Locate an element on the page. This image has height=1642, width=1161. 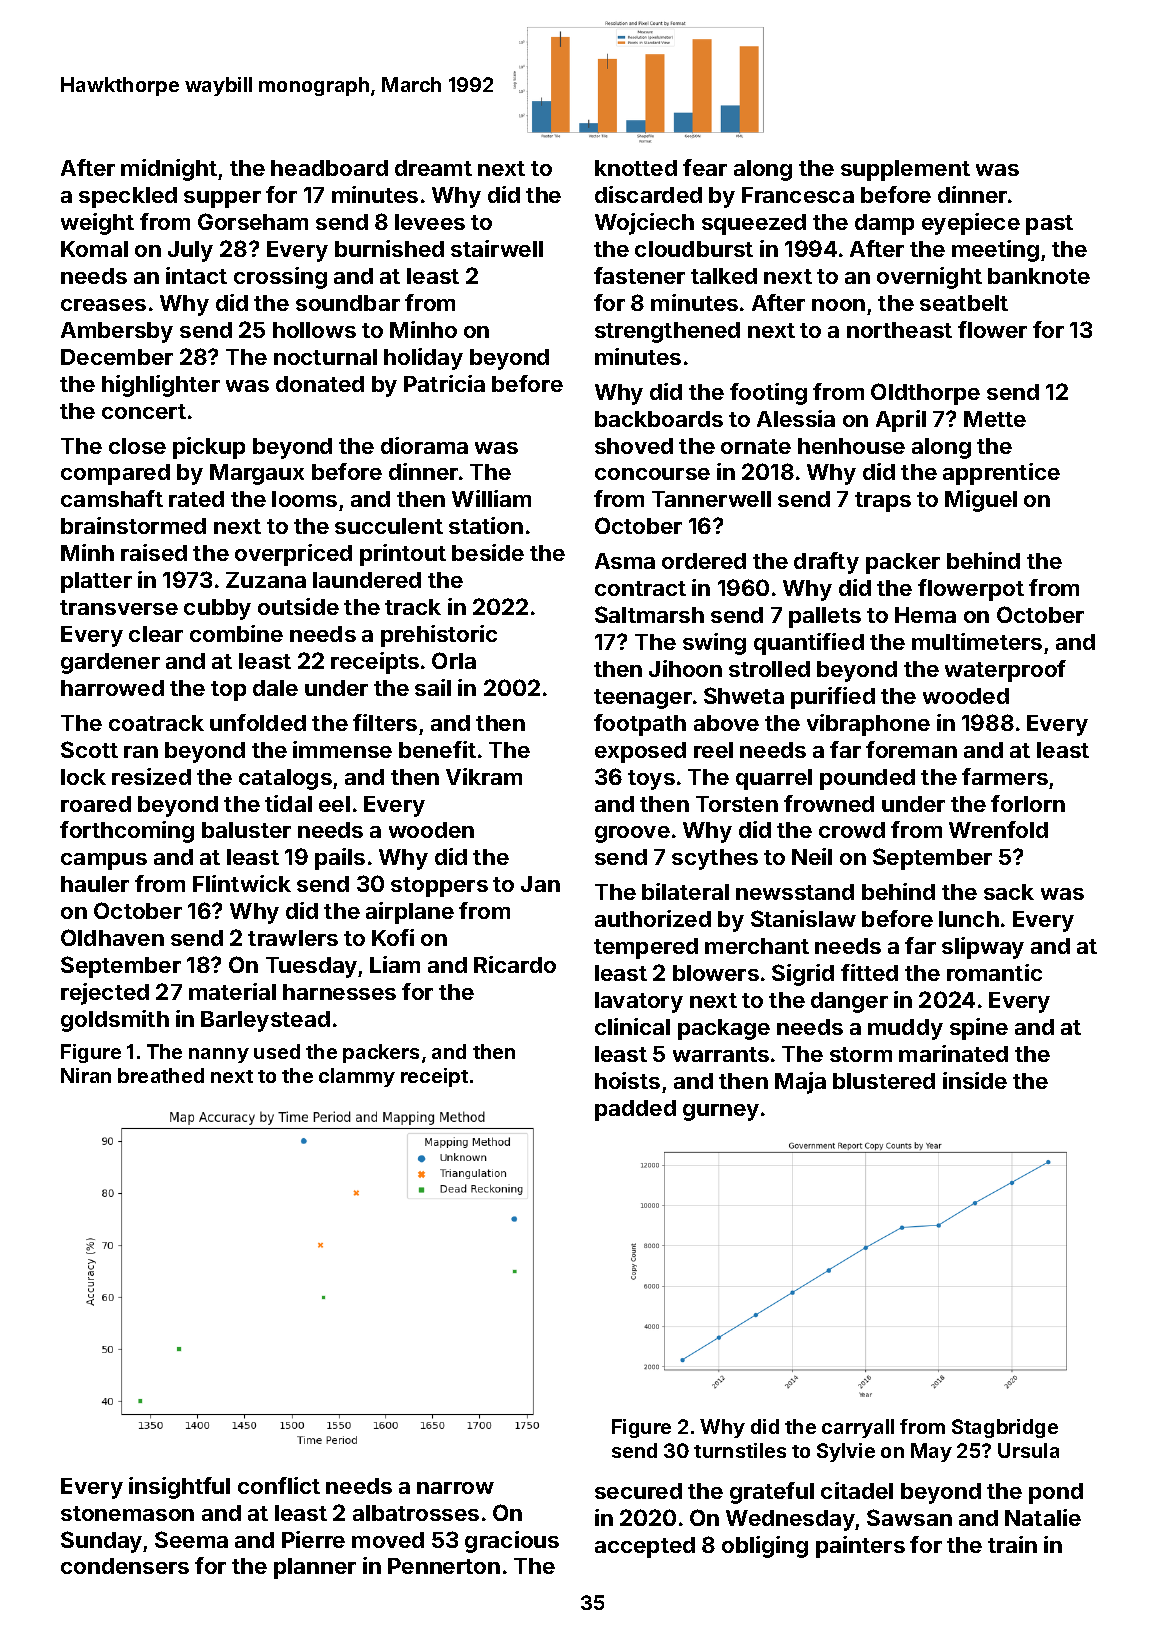
Seema is located at coordinates (191, 1539).
